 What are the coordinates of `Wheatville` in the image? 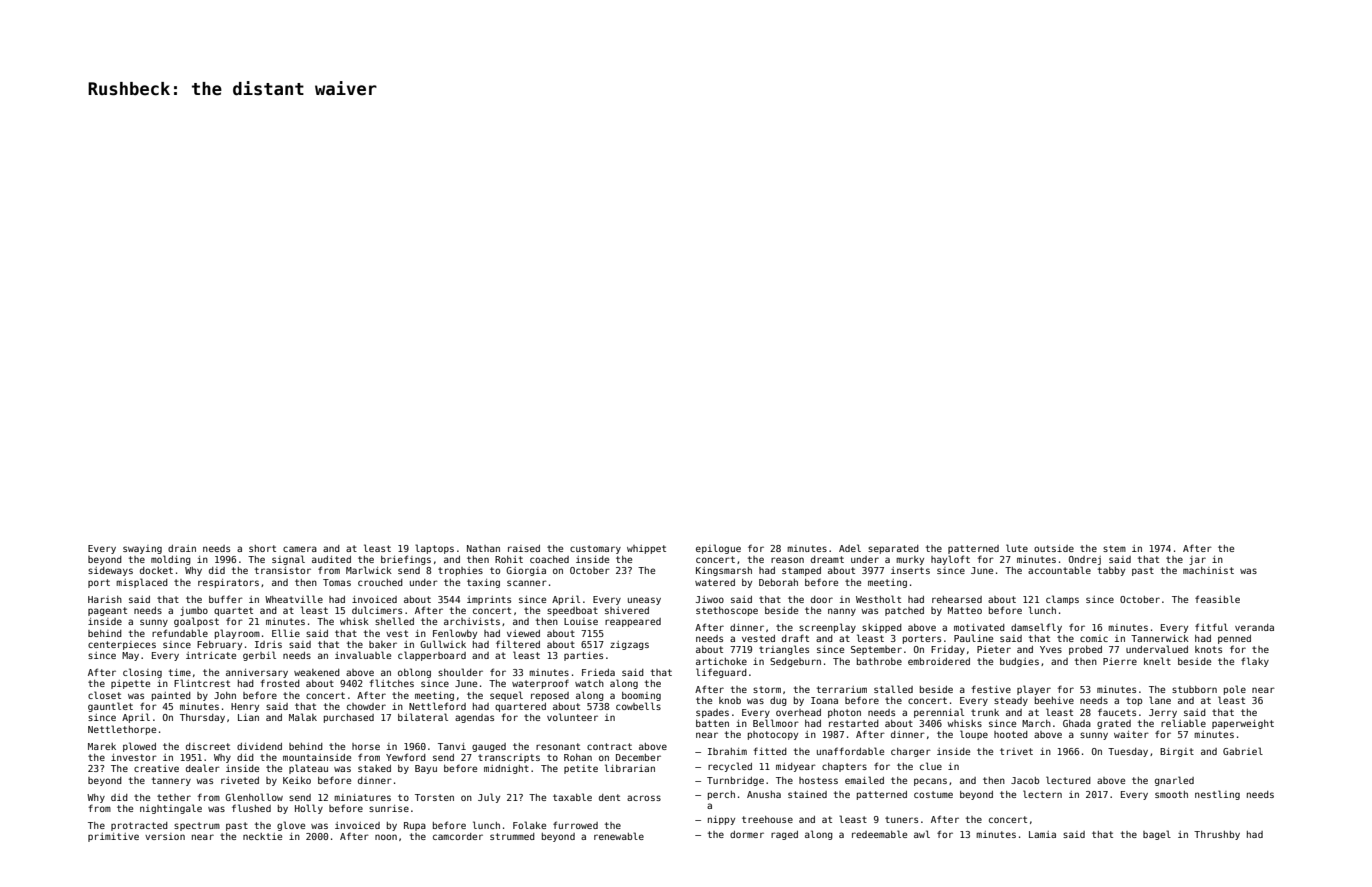 It's located at (294, 599).
